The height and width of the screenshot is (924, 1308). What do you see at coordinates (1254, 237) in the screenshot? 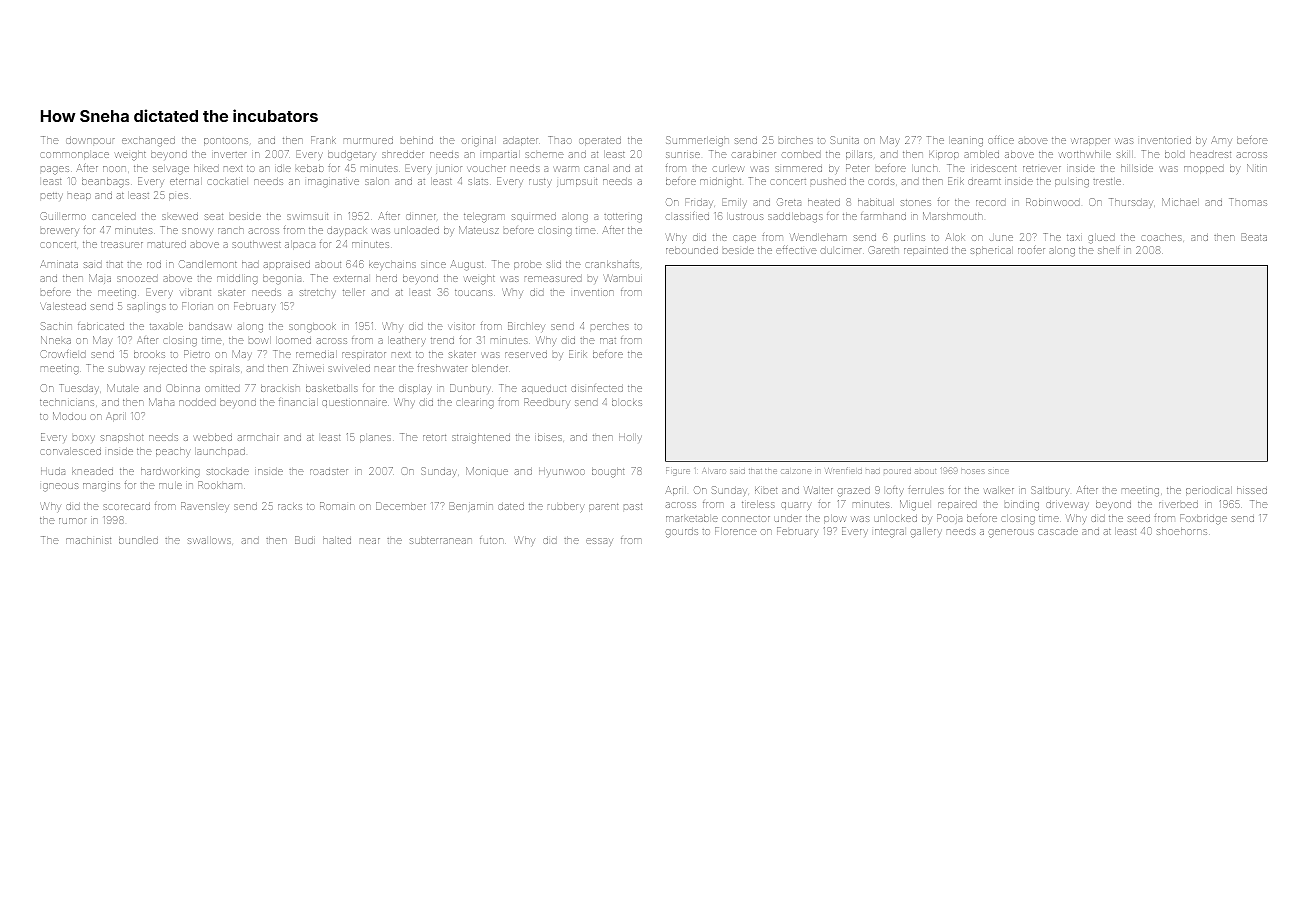
I see `Beata` at bounding box center [1254, 237].
